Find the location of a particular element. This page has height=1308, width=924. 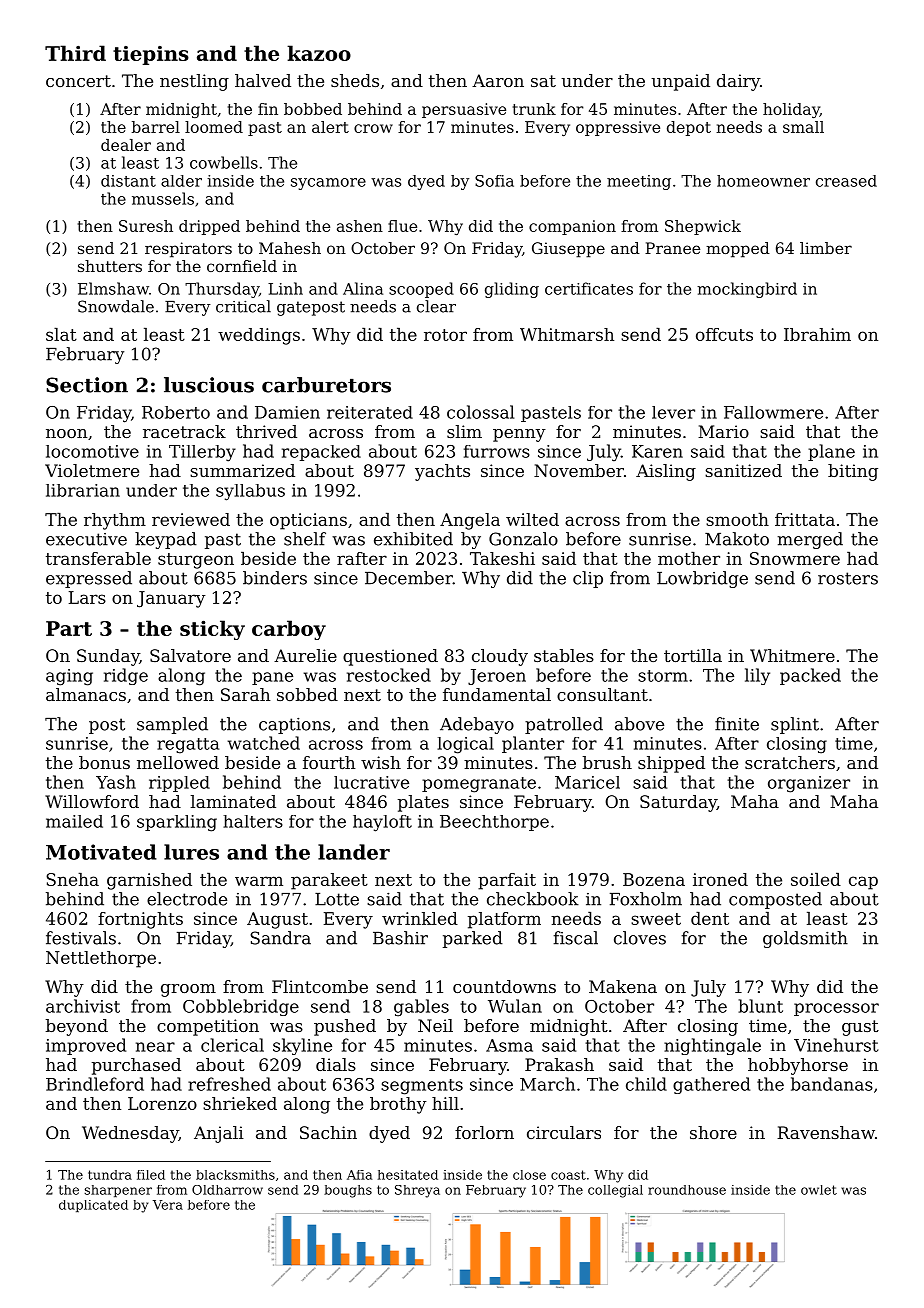

dairy is located at coordinates (738, 82).
